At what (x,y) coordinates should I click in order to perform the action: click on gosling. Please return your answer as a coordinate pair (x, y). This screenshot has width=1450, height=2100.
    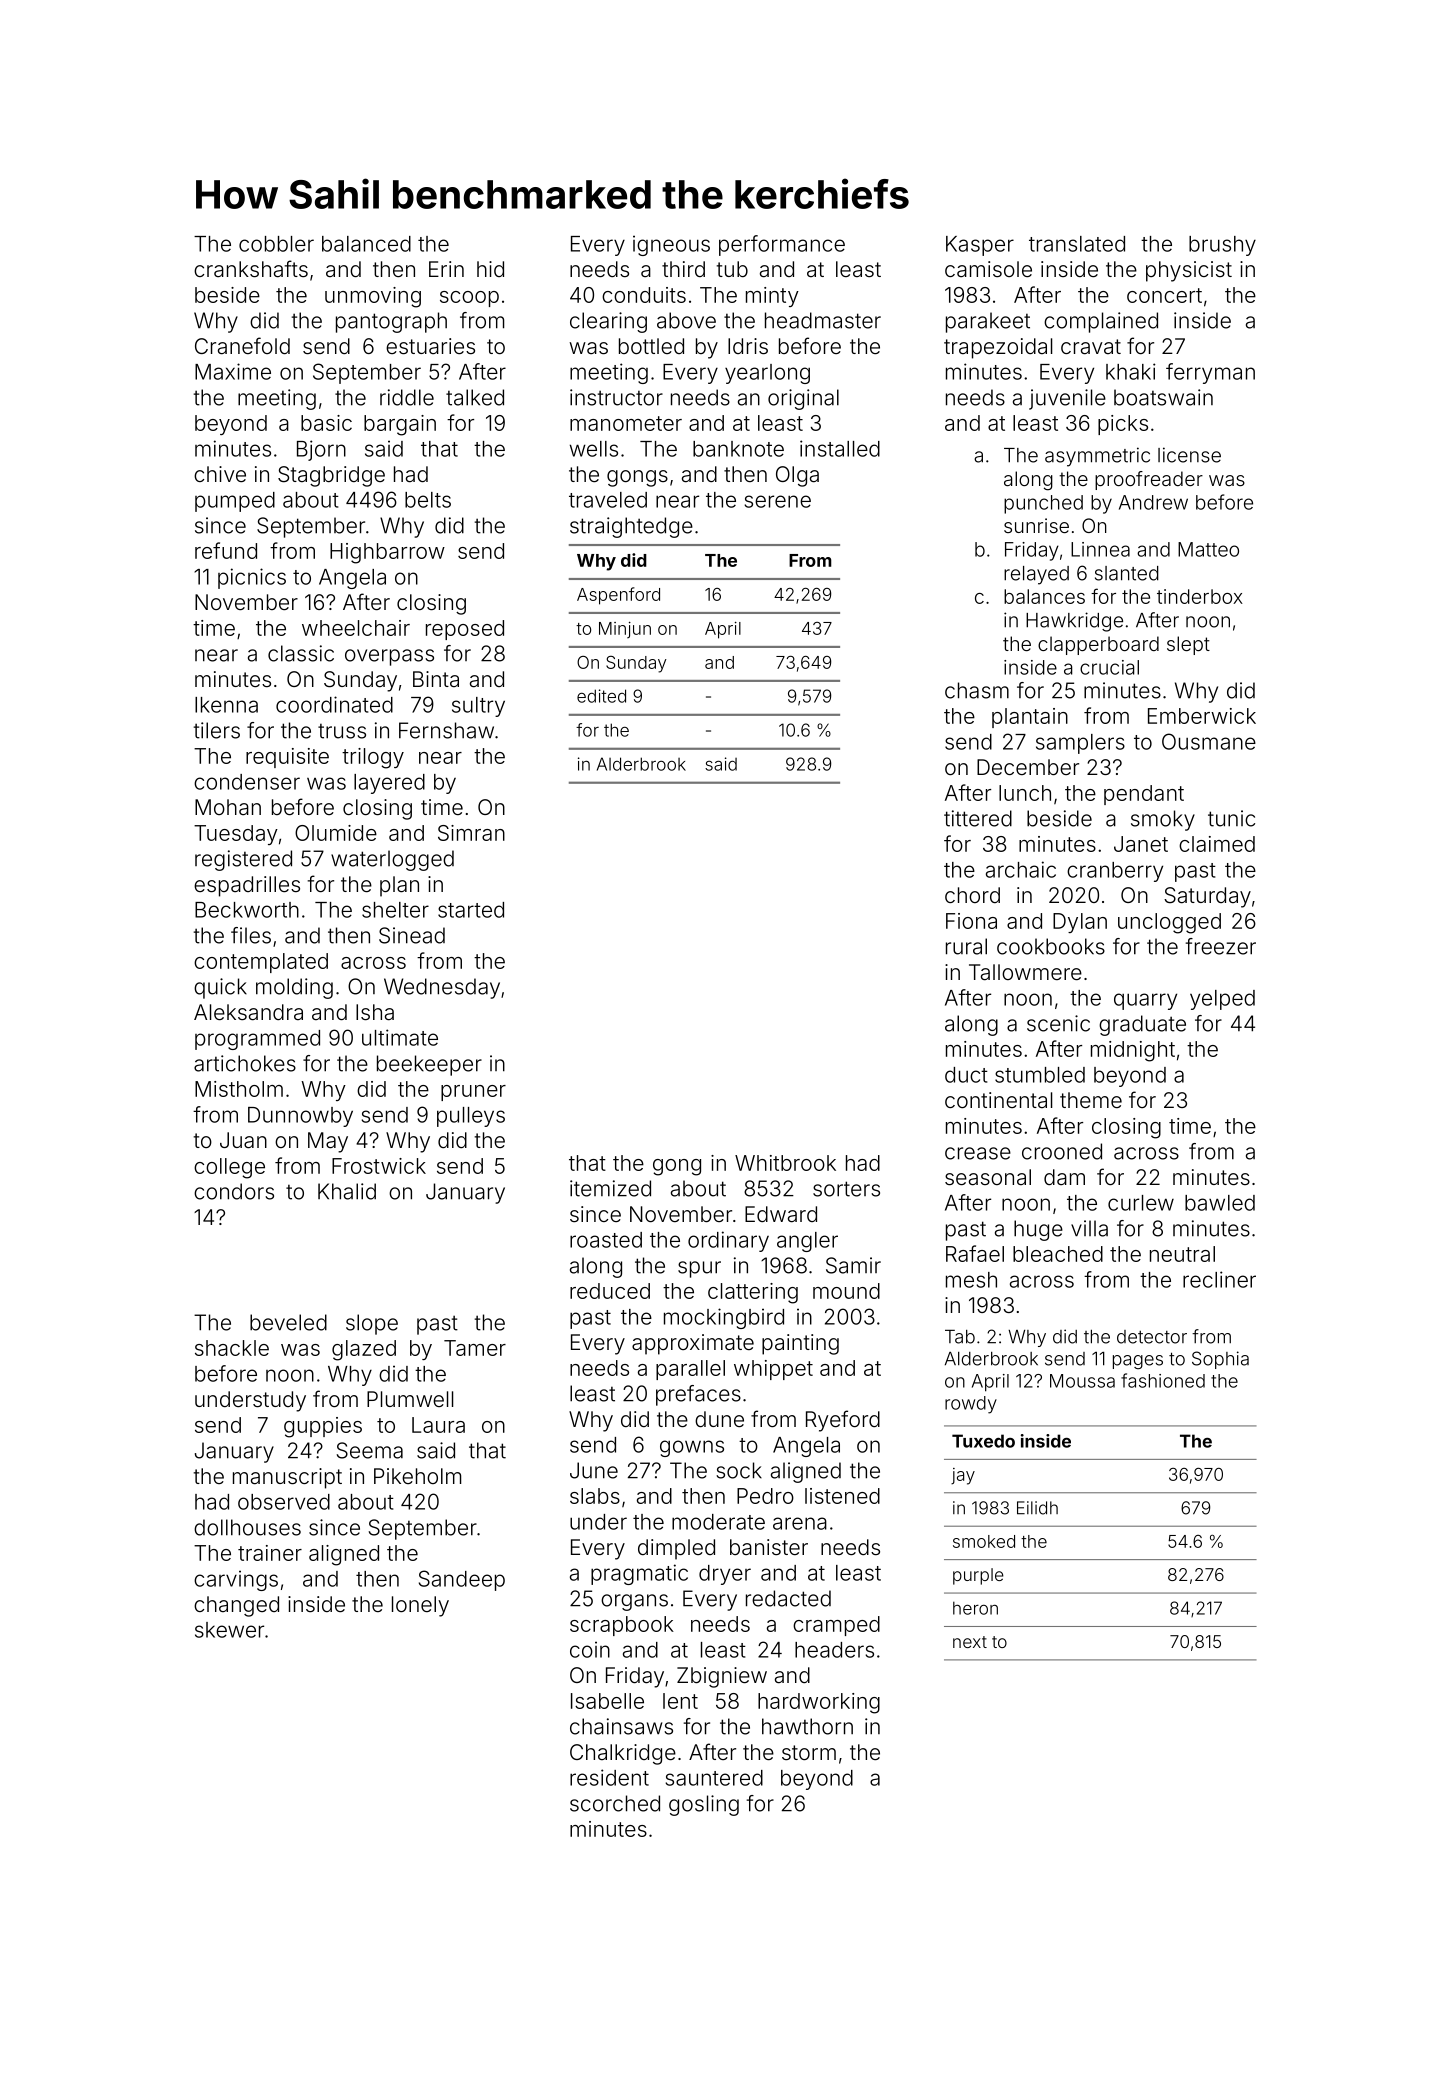
    Looking at the image, I should click on (704, 1805).
